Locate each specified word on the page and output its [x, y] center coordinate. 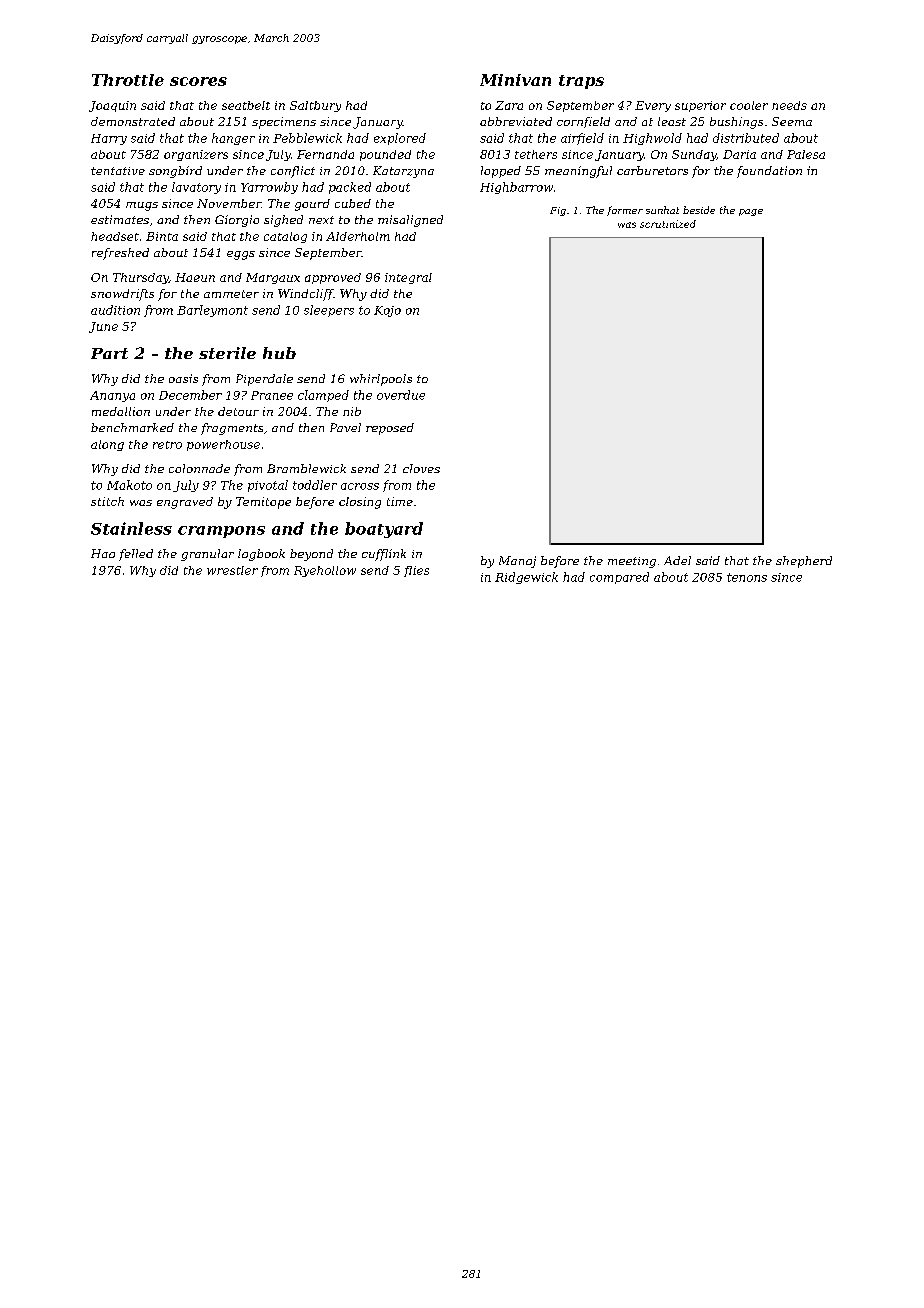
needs [789, 105]
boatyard [384, 530]
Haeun [195, 277]
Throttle [128, 80]
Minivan [515, 80]
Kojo [387, 311]
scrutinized [668, 224]
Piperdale [264, 380]
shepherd [804, 562]
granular [207, 555]
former [625, 211]
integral [408, 278]
